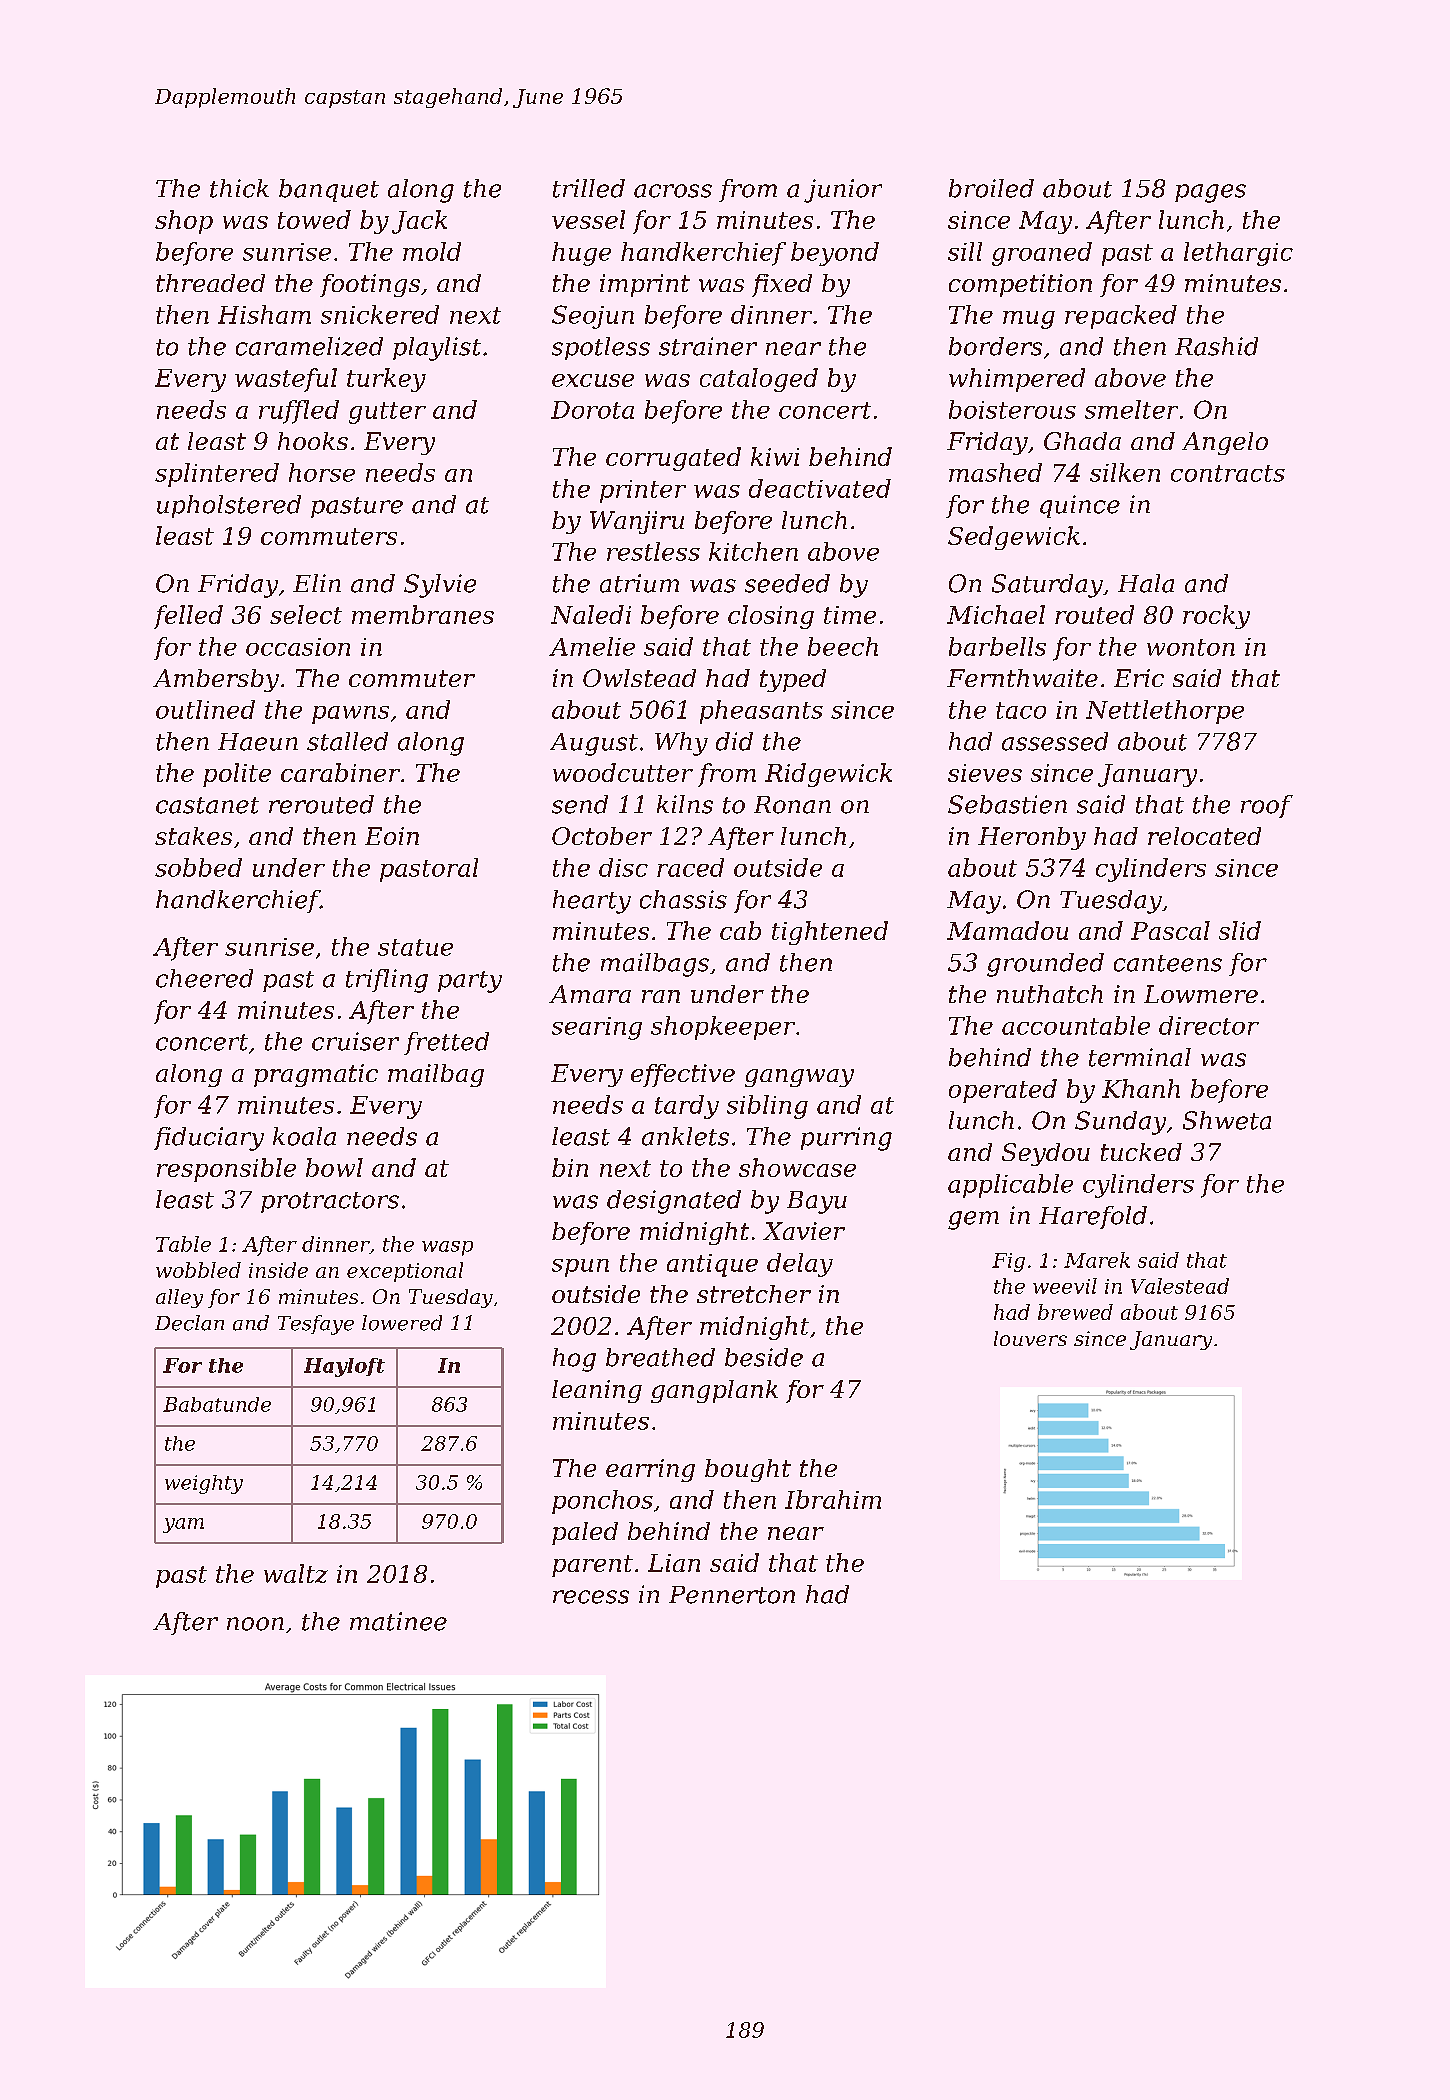  What do you see at coordinates (1180, 1286) in the screenshot?
I see `Valestead` at bounding box center [1180, 1286].
